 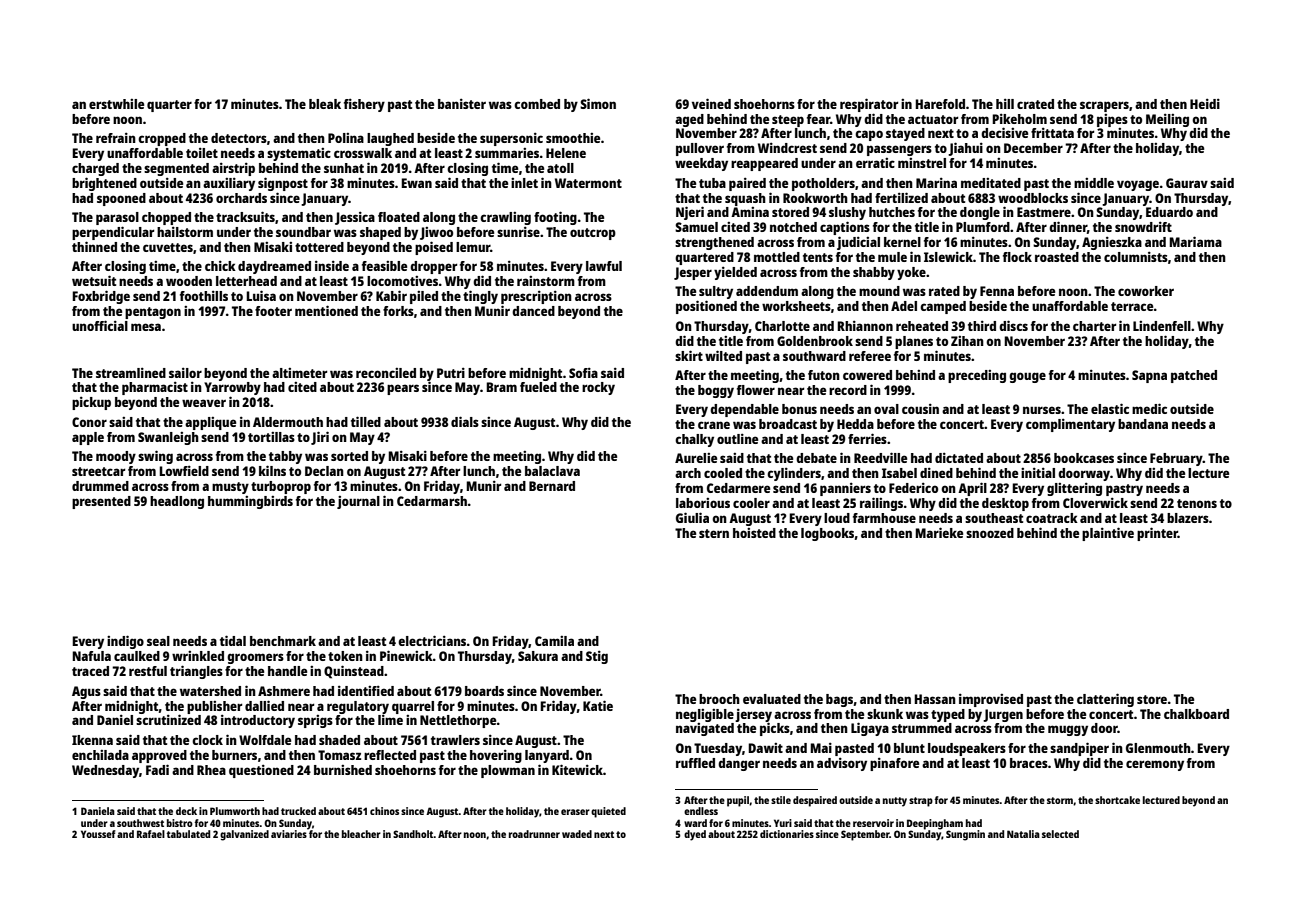 I want to click on logbooks, so click(x=827, y=534).
